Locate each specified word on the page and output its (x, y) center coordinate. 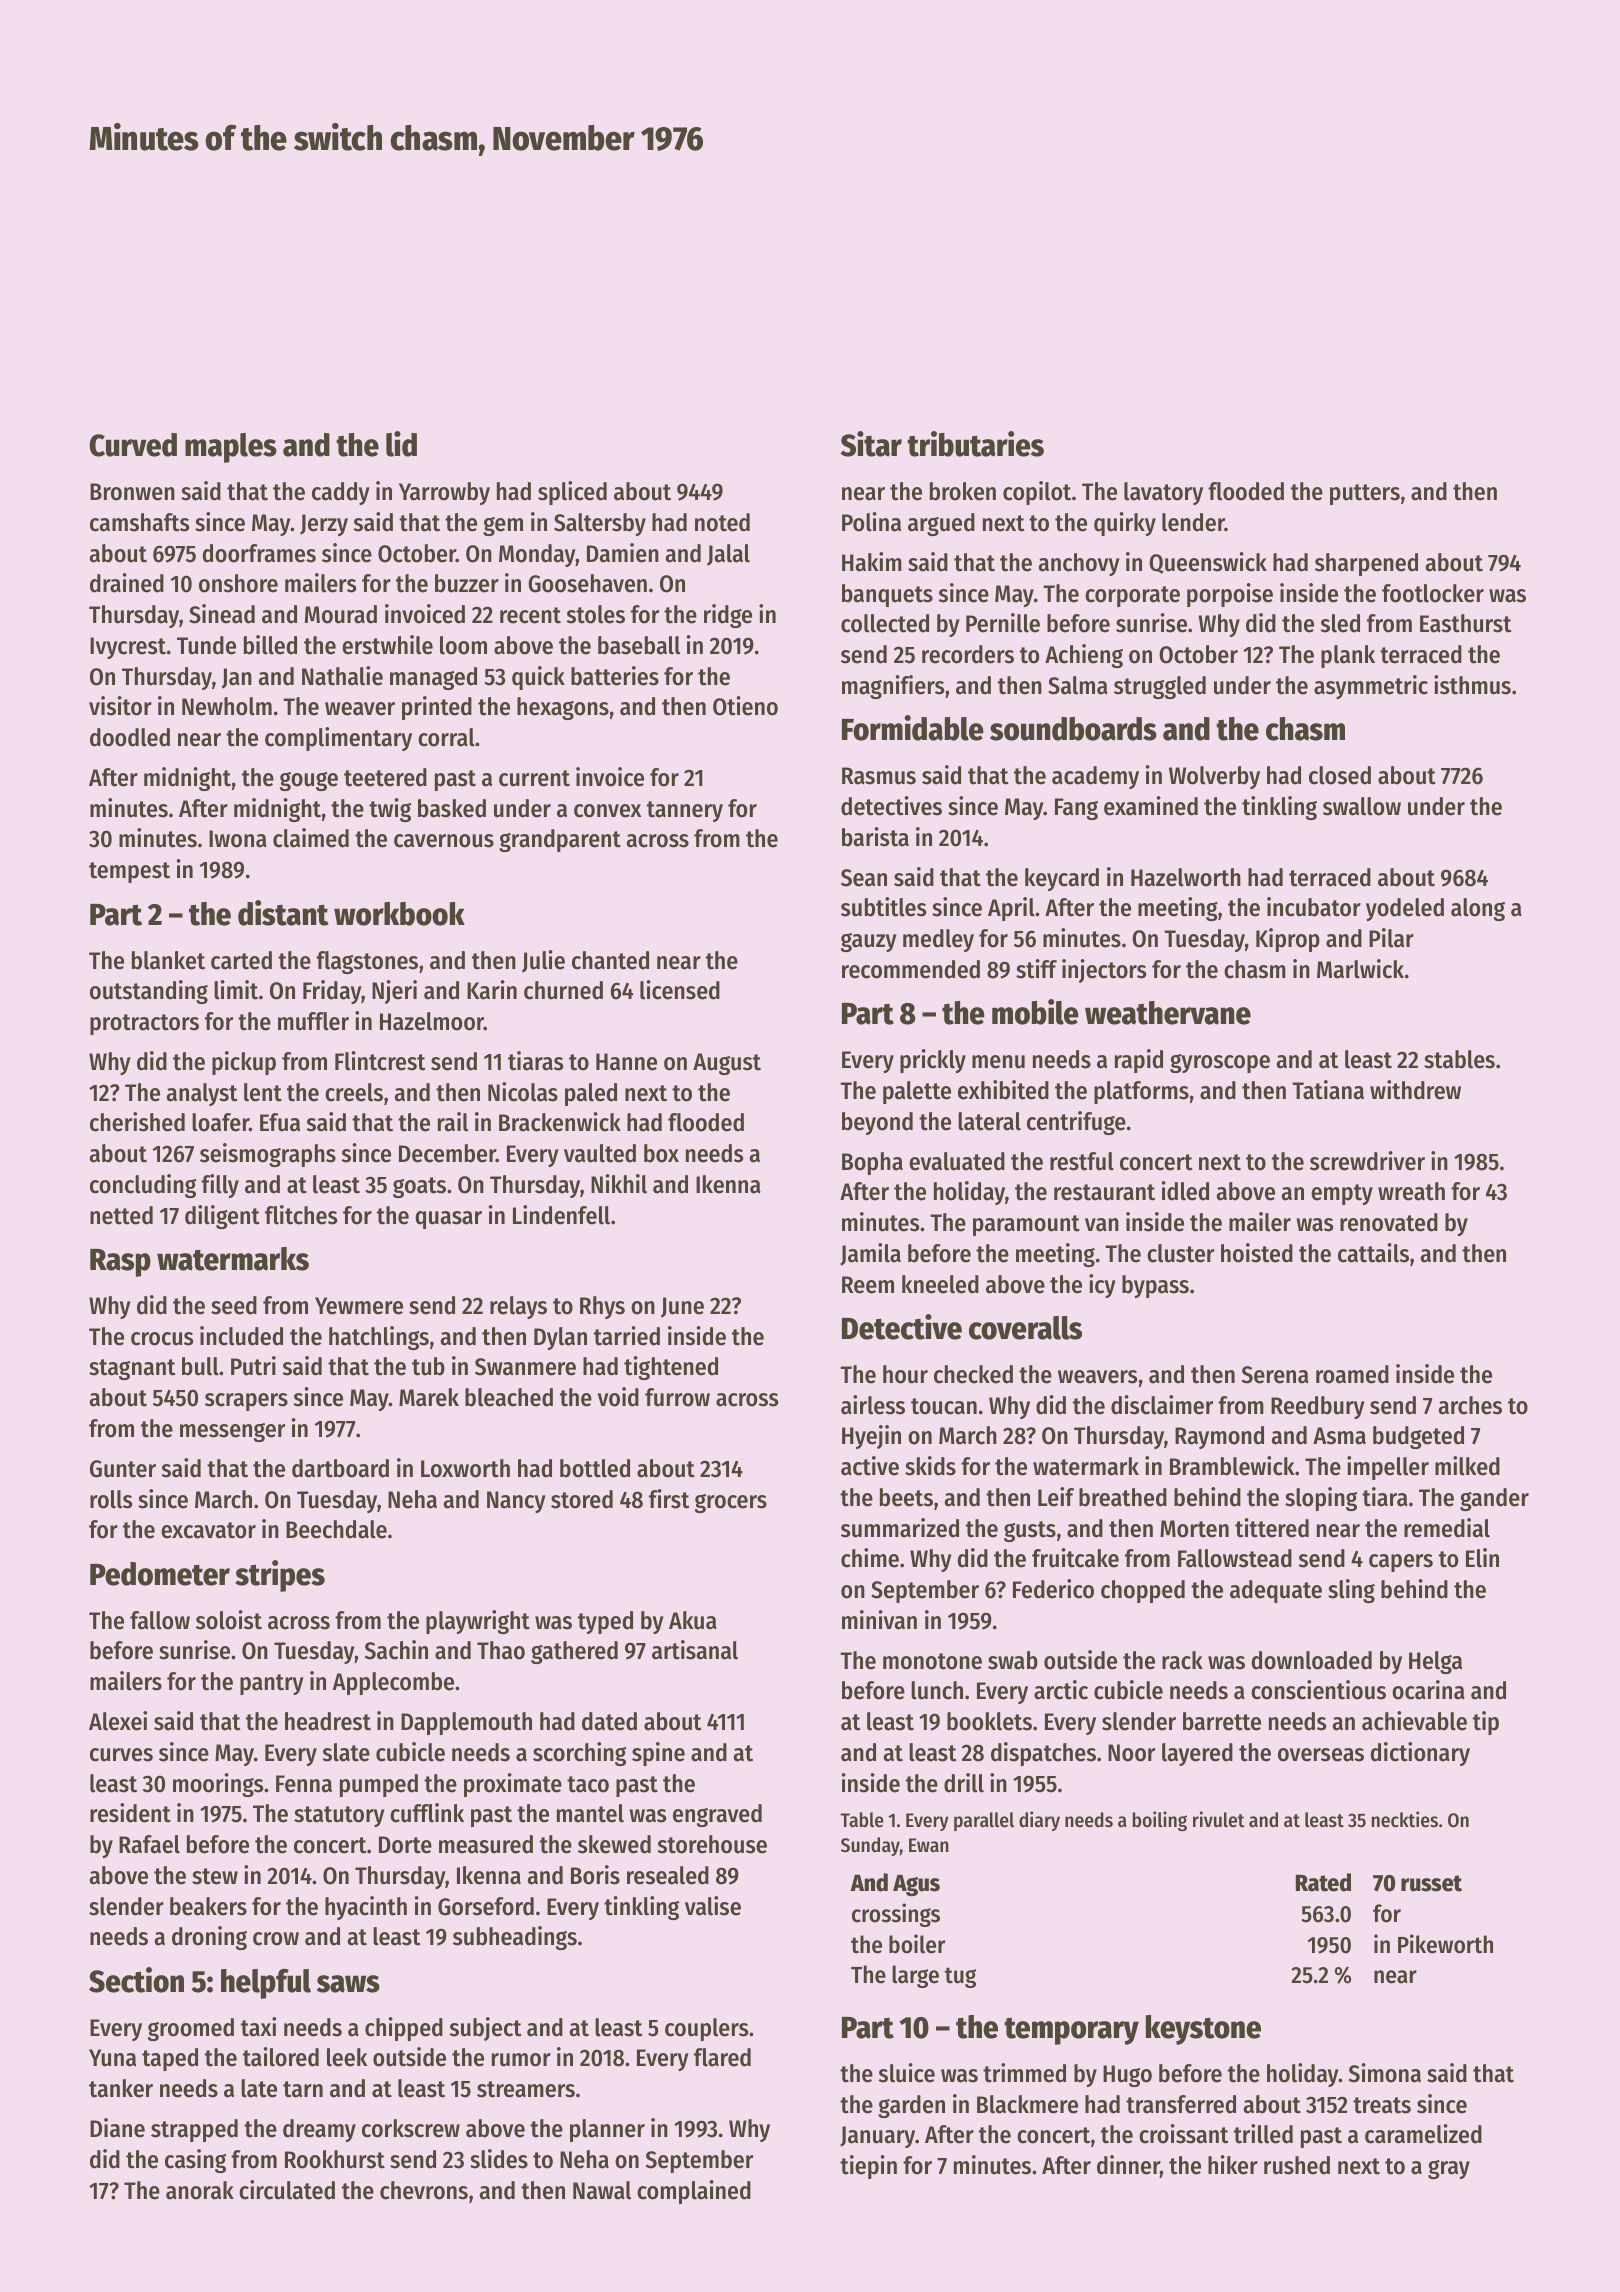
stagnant (132, 1369)
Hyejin (871, 1437)
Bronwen (132, 492)
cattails (1373, 1253)
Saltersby (600, 524)
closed (1340, 775)
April (1011, 909)
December (447, 1153)
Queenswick (1208, 563)
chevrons (424, 2190)
